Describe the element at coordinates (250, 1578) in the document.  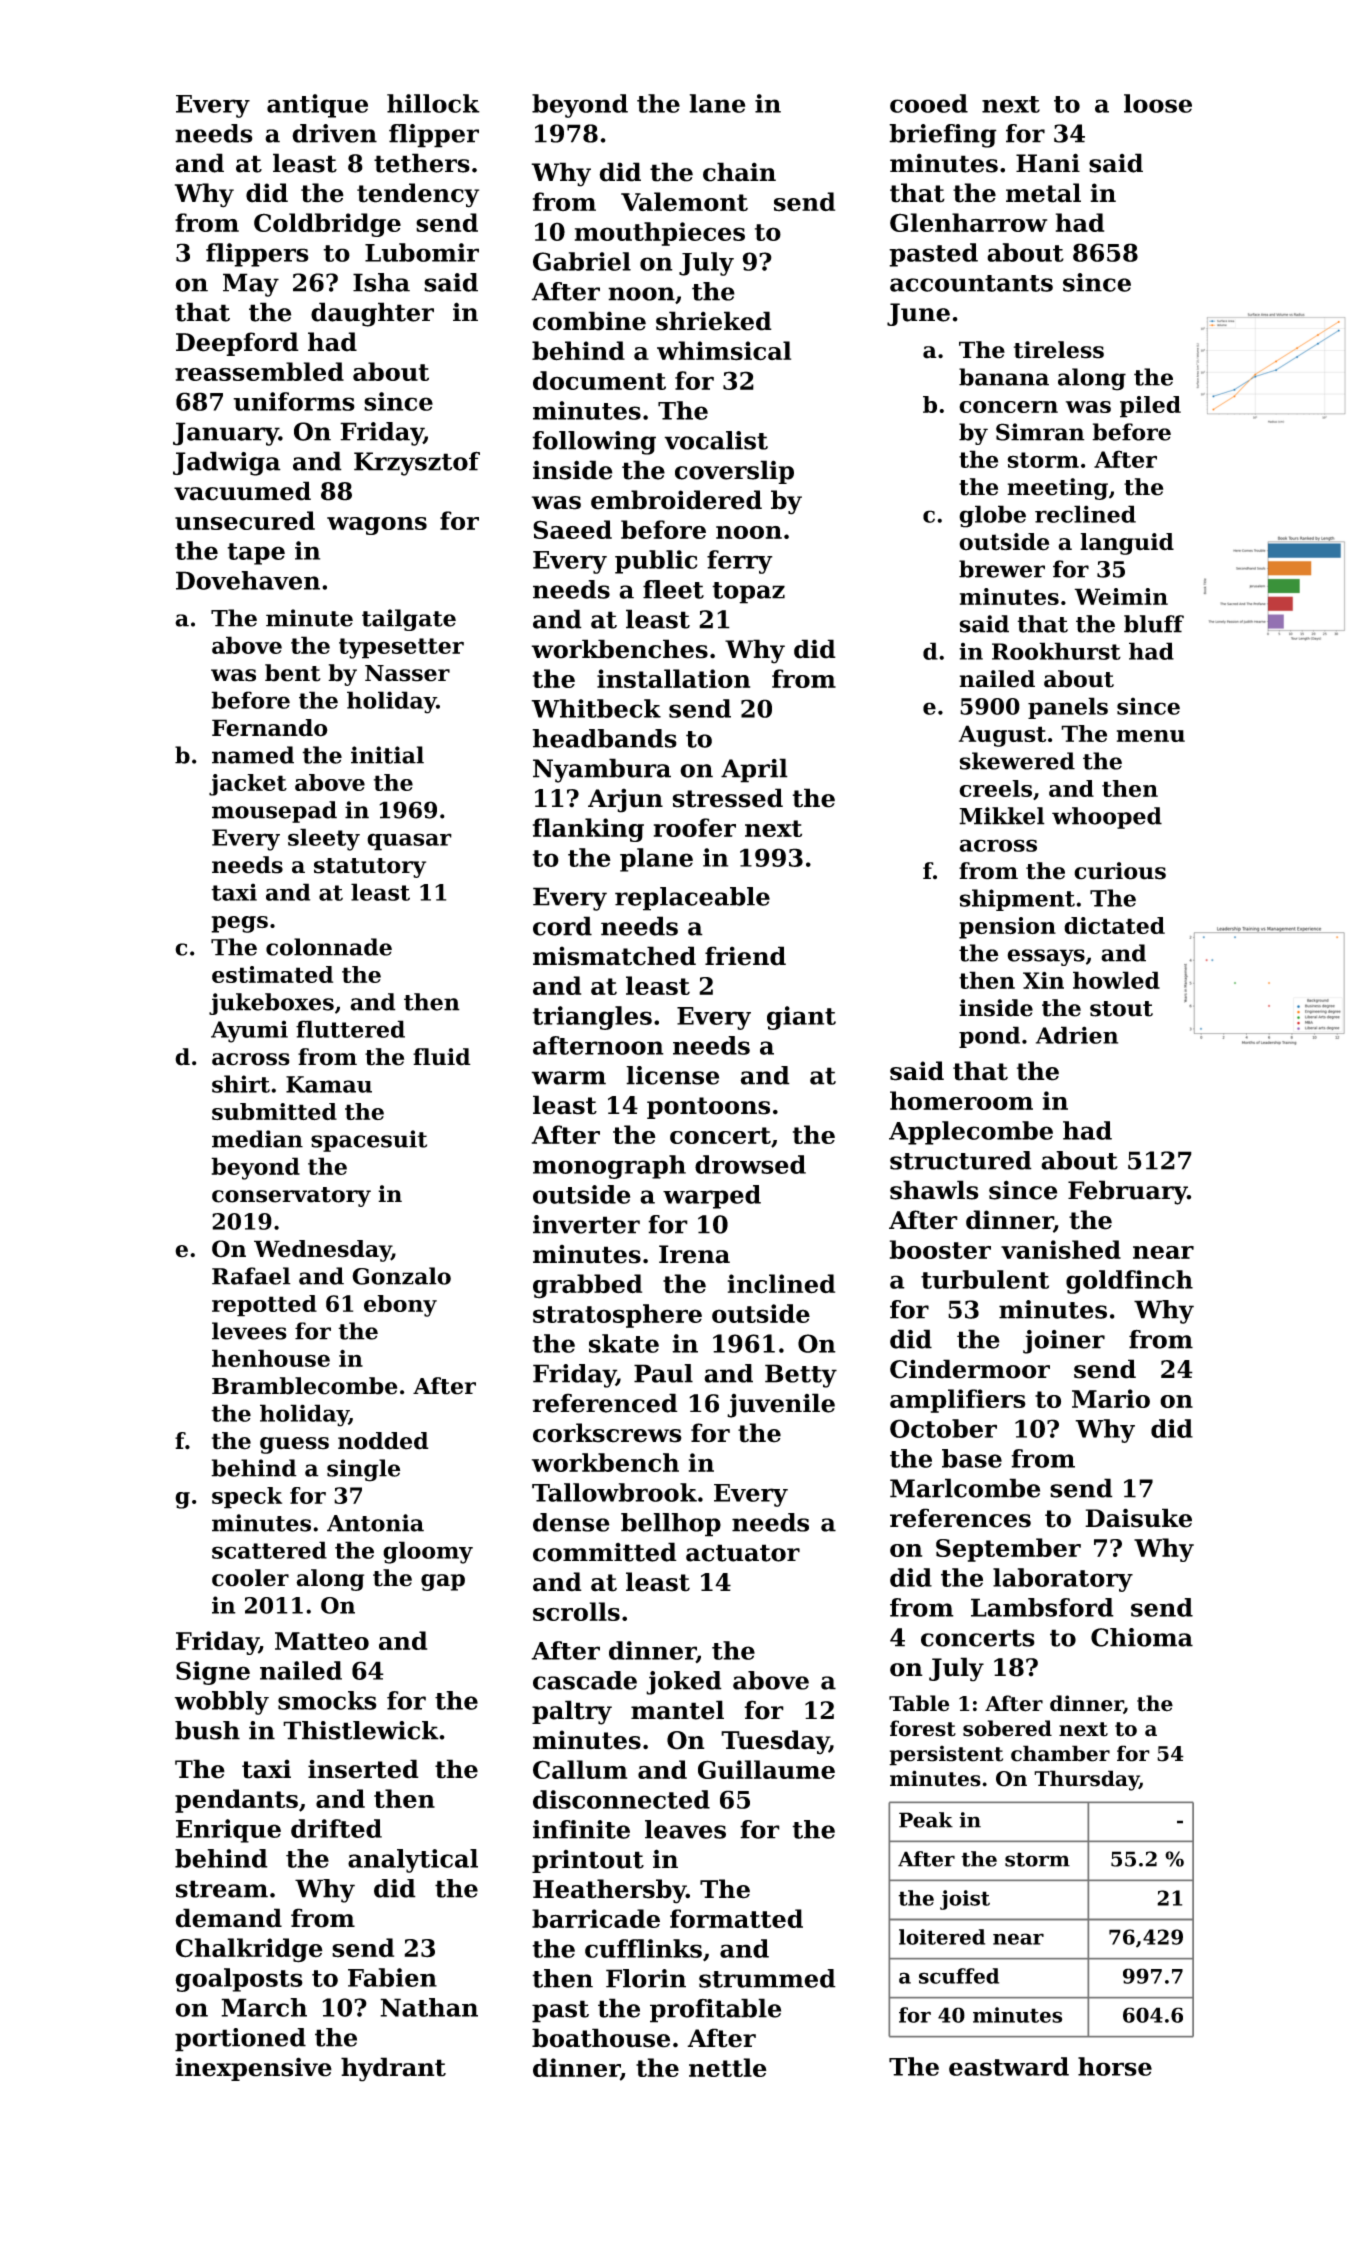
I see `cooler` at that location.
